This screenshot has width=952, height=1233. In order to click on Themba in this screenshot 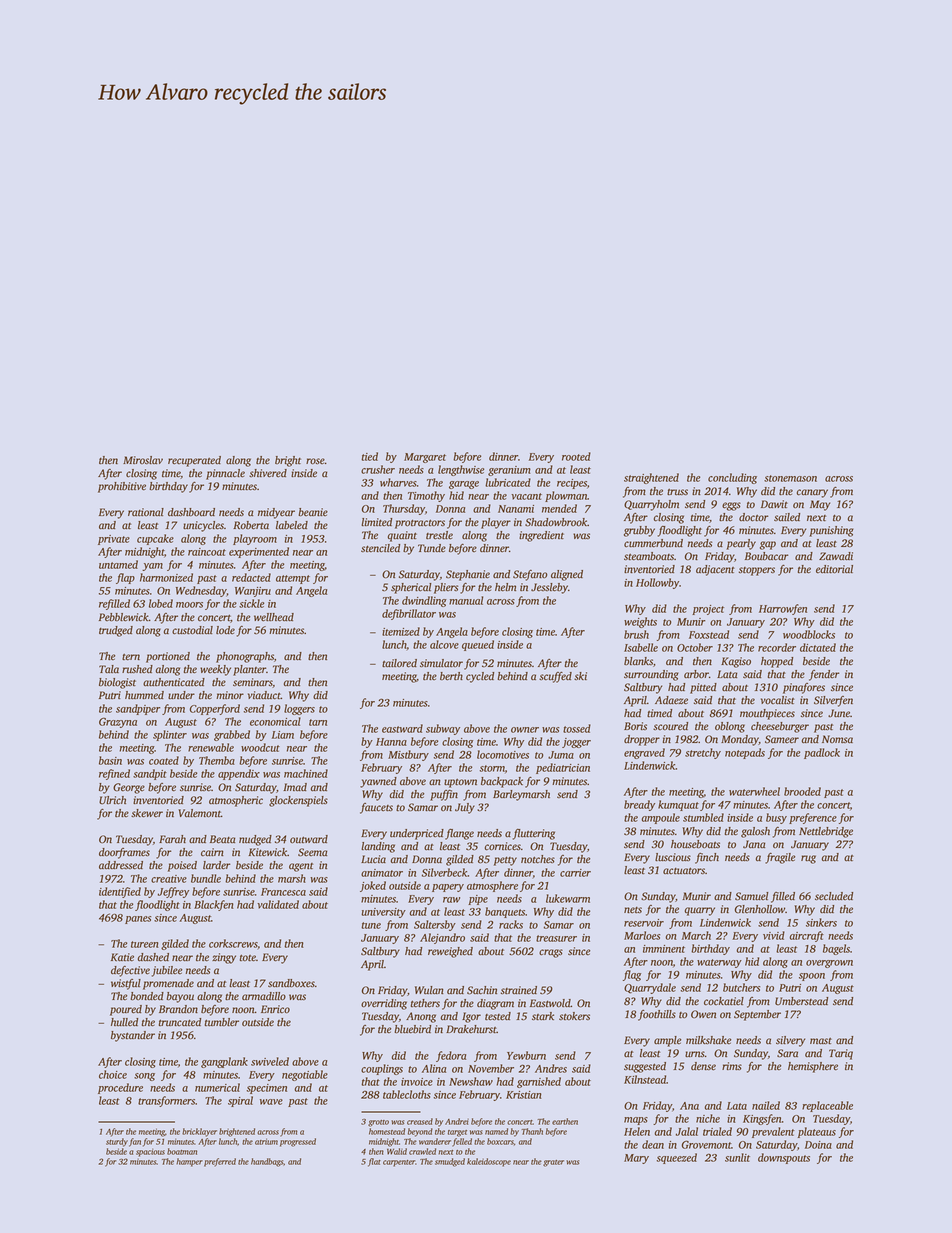, I will do `click(217, 760)`.
